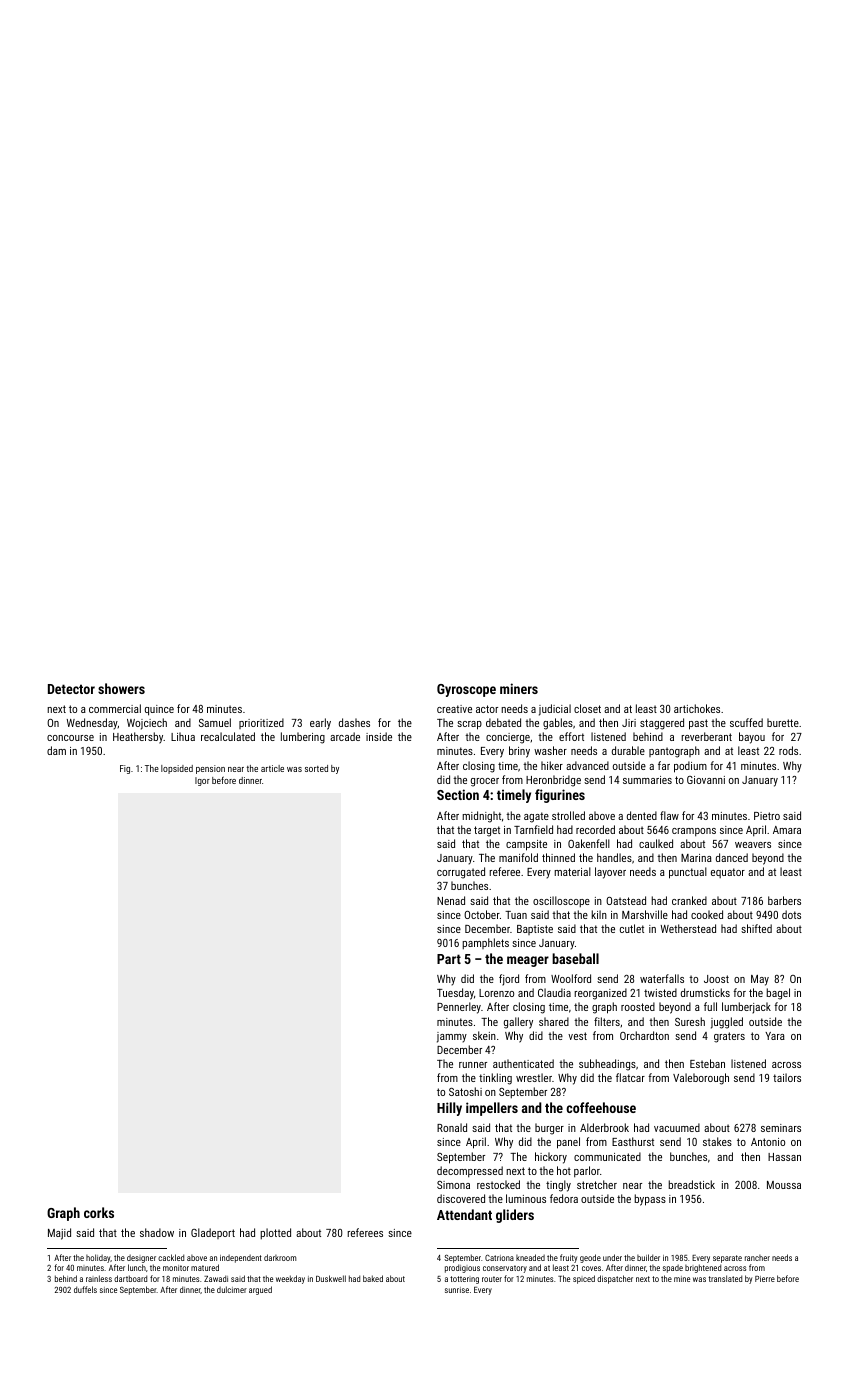 This screenshot has width=849, height=1400. Describe the element at coordinates (202, 781) in the screenshot. I see `Igor` at that location.
